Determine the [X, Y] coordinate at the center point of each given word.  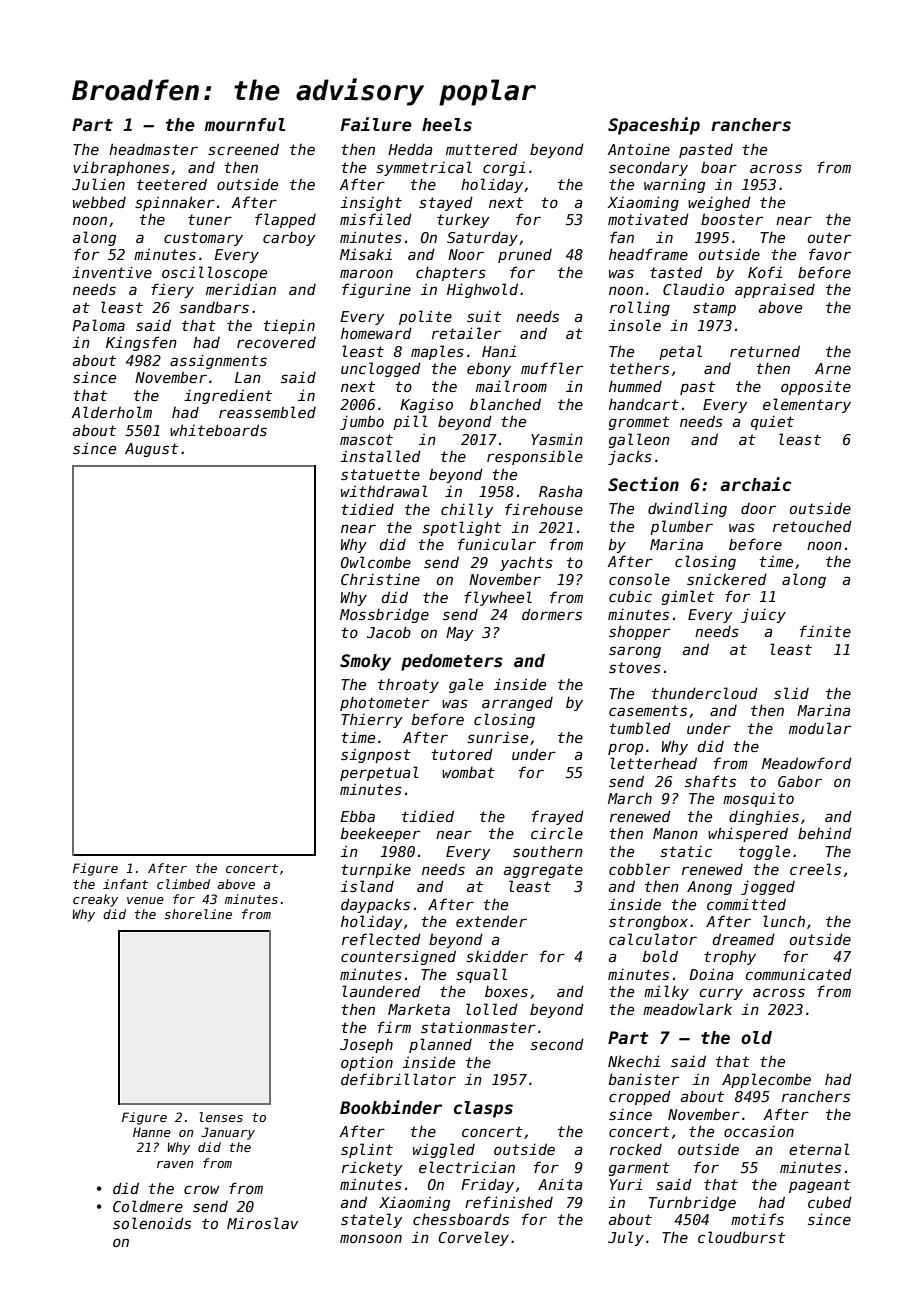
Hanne [152, 1132]
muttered [482, 149]
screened [243, 149]
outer [829, 237]
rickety [372, 1168]
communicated [798, 974]
